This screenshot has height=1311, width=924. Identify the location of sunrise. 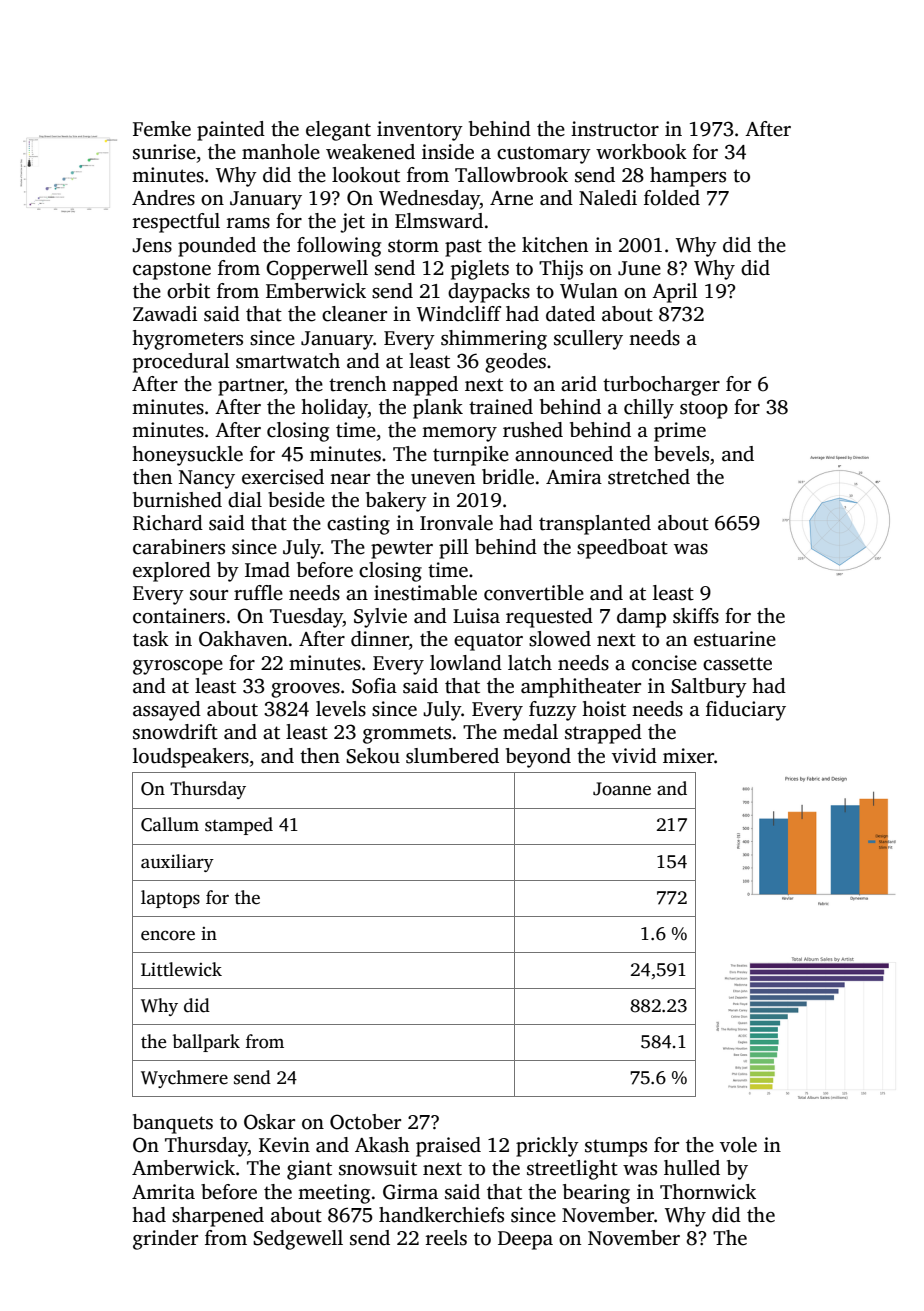
(164, 152).
